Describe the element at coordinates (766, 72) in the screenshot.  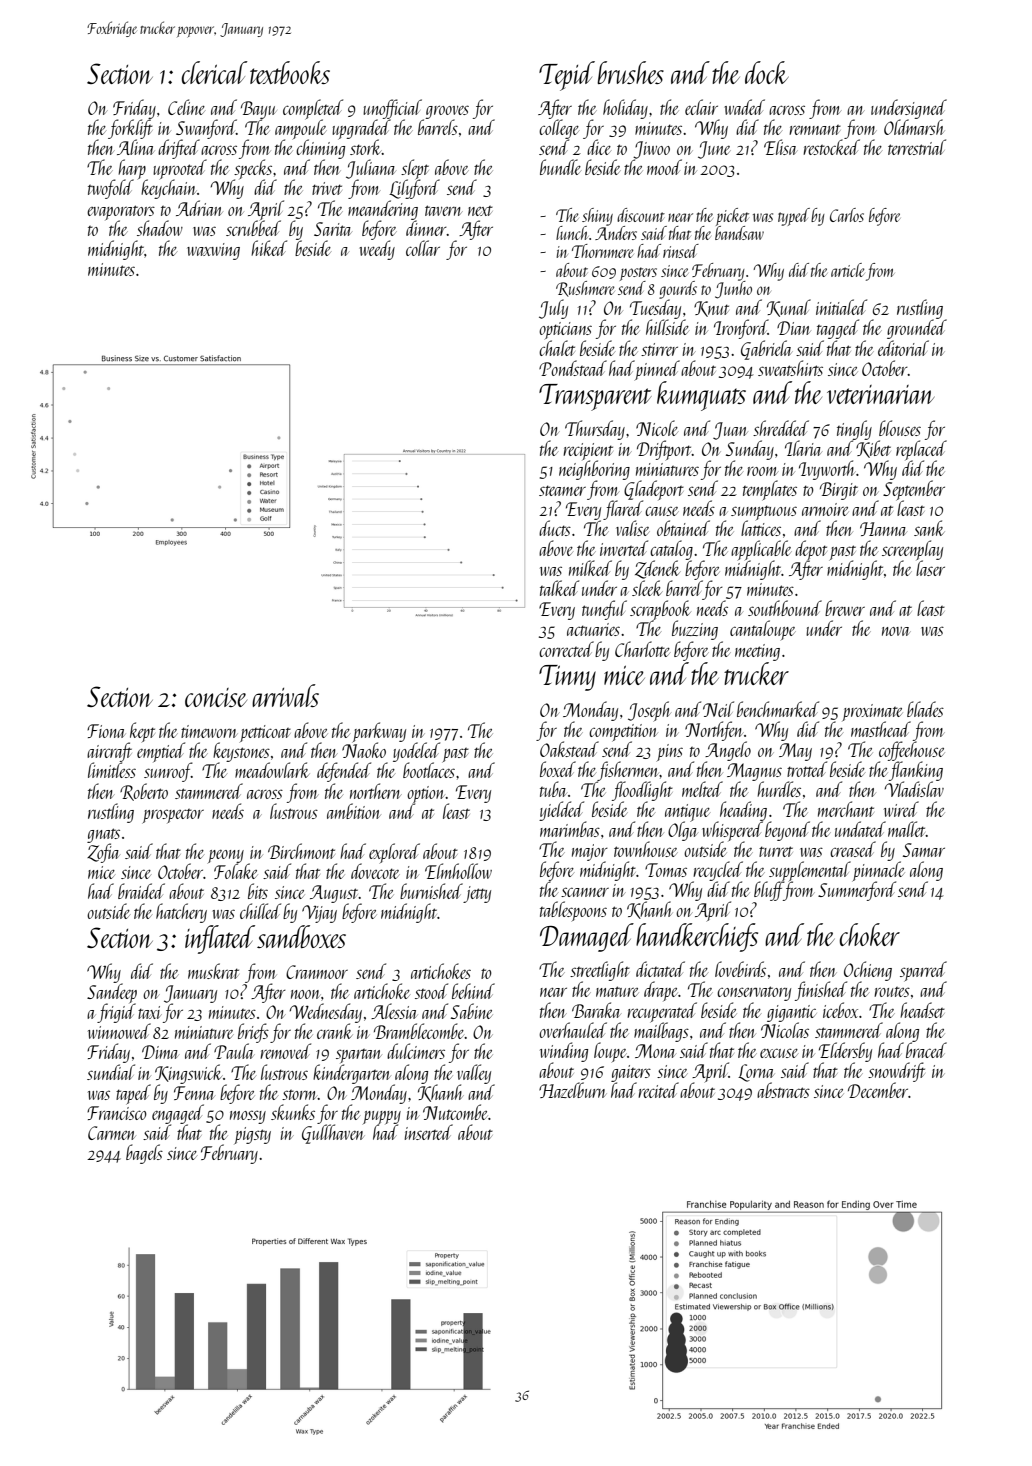
I see `dock` at that location.
